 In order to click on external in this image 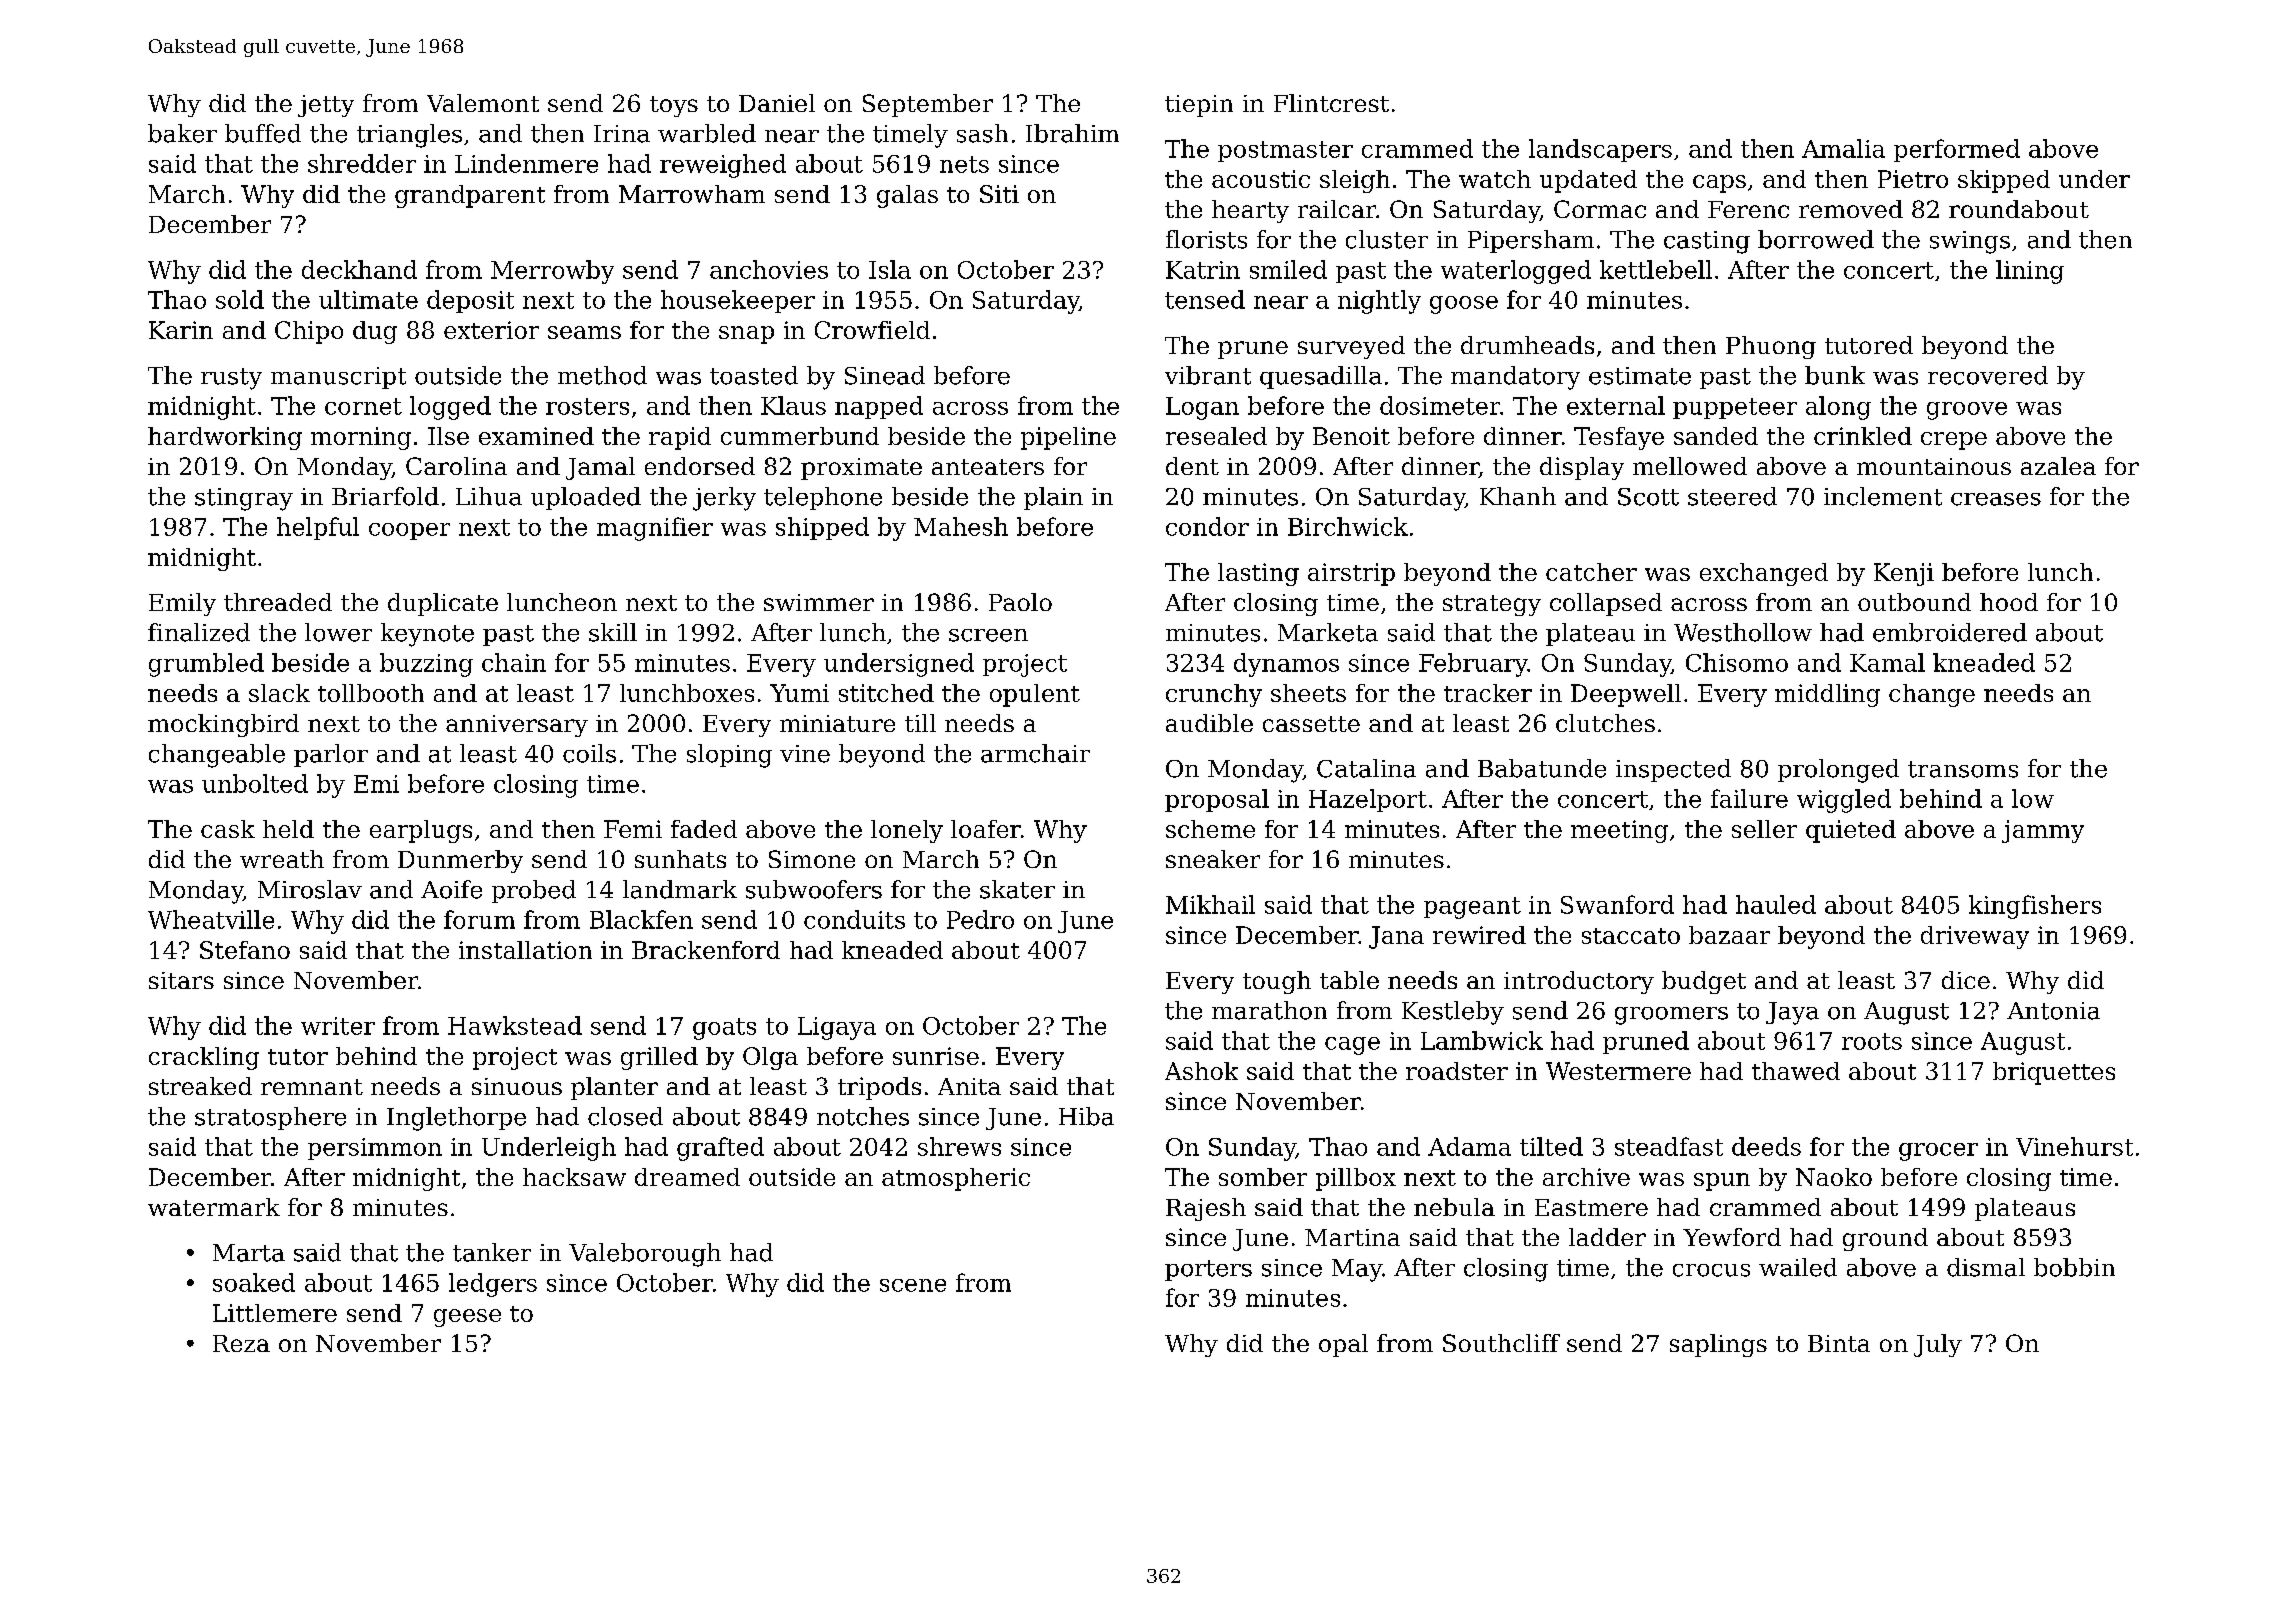, I will do `click(1616, 405)`.
